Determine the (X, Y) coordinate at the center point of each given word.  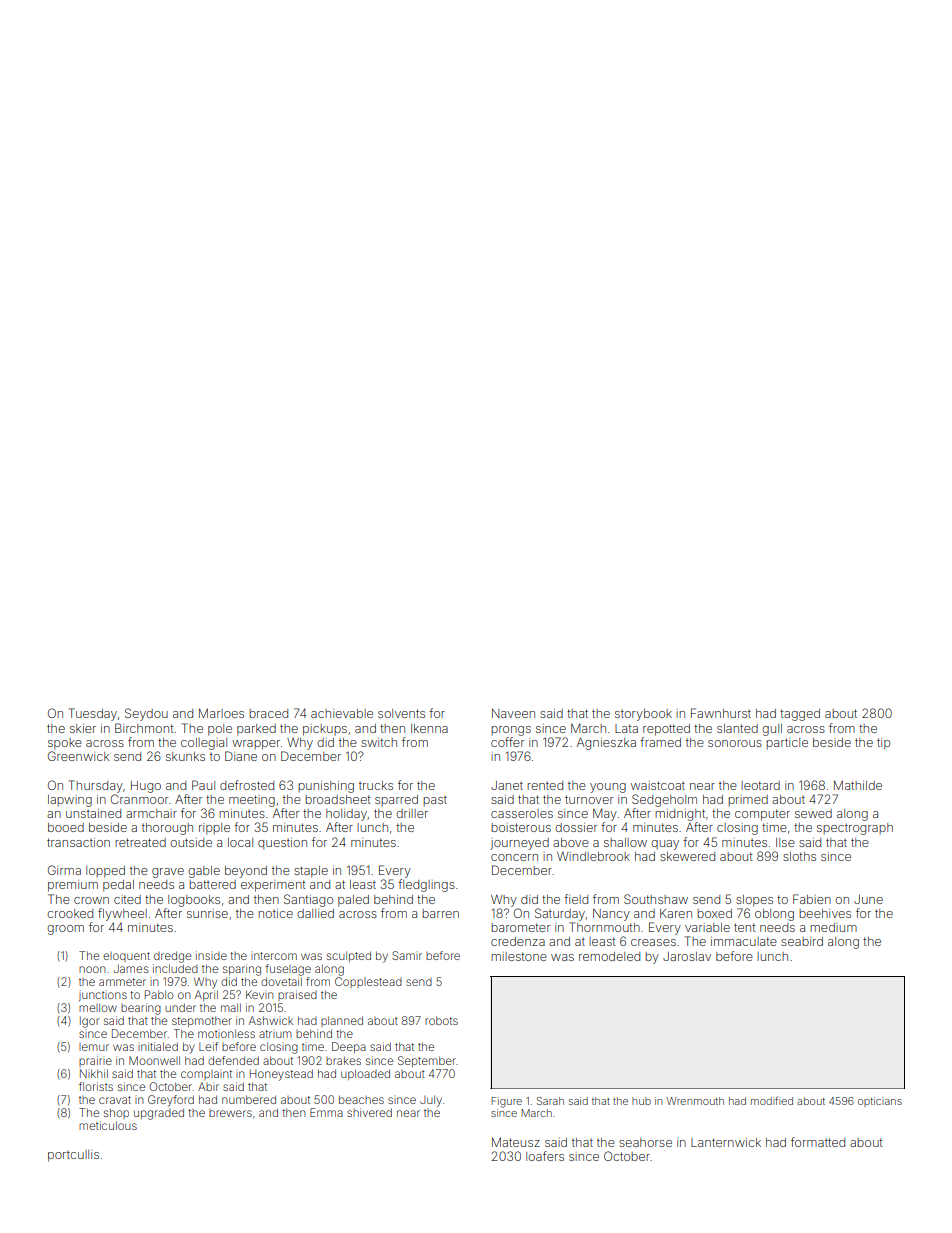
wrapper (256, 745)
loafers (545, 1156)
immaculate (744, 941)
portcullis (73, 1156)
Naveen (513, 713)
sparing (242, 970)
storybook (643, 715)
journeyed (519, 844)
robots (441, 1020)
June (868, 899)
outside (191, 842)
